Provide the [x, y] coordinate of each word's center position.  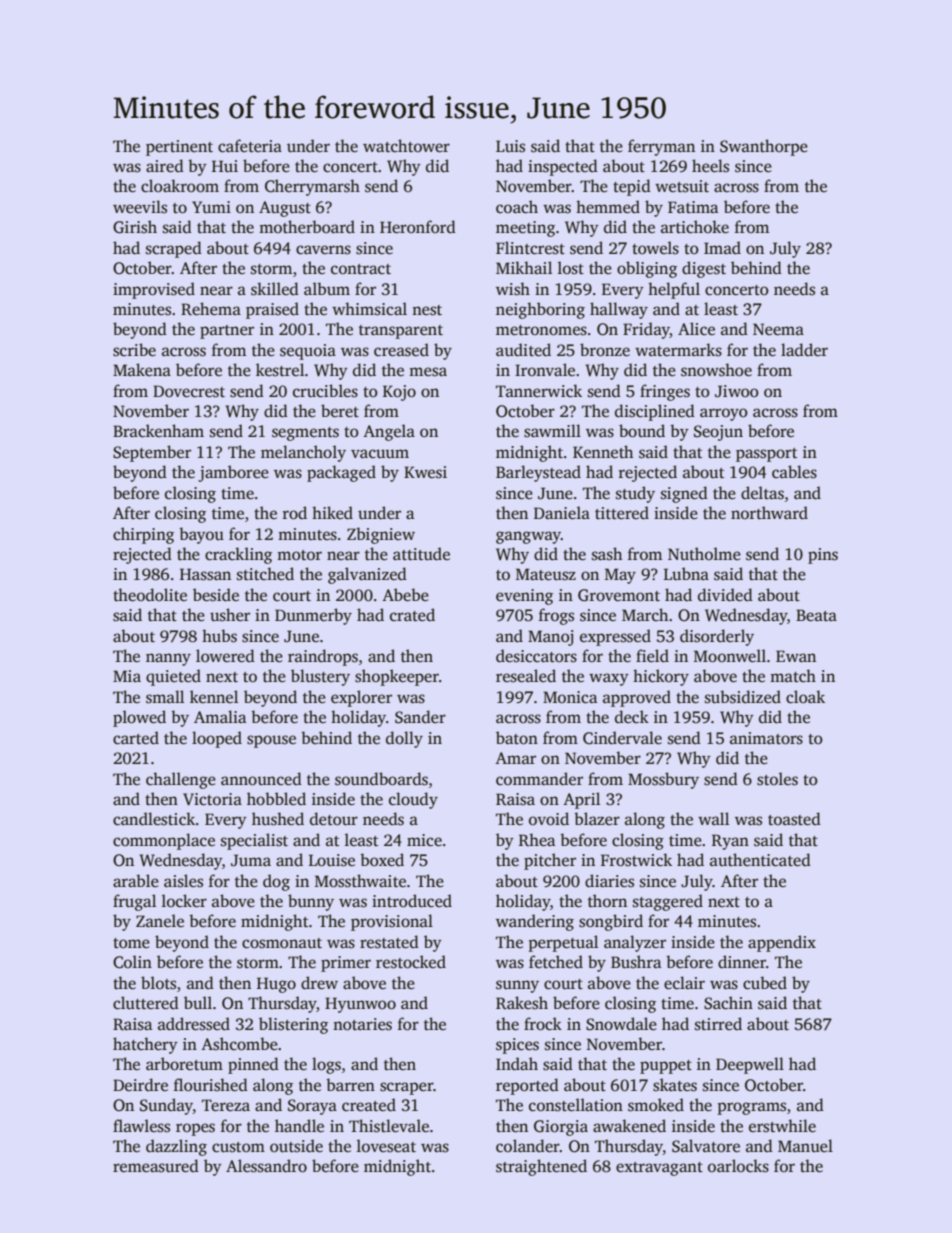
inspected [563, 167]
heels [710, 166]
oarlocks [738, 1166]
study [635, 494]
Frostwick [636, 860]
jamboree [233, 473]
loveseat [386, 1146]
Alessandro [266, 1166]
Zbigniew [381, 535]
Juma [251, 860]
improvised [154, 290]
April [581, 800]
